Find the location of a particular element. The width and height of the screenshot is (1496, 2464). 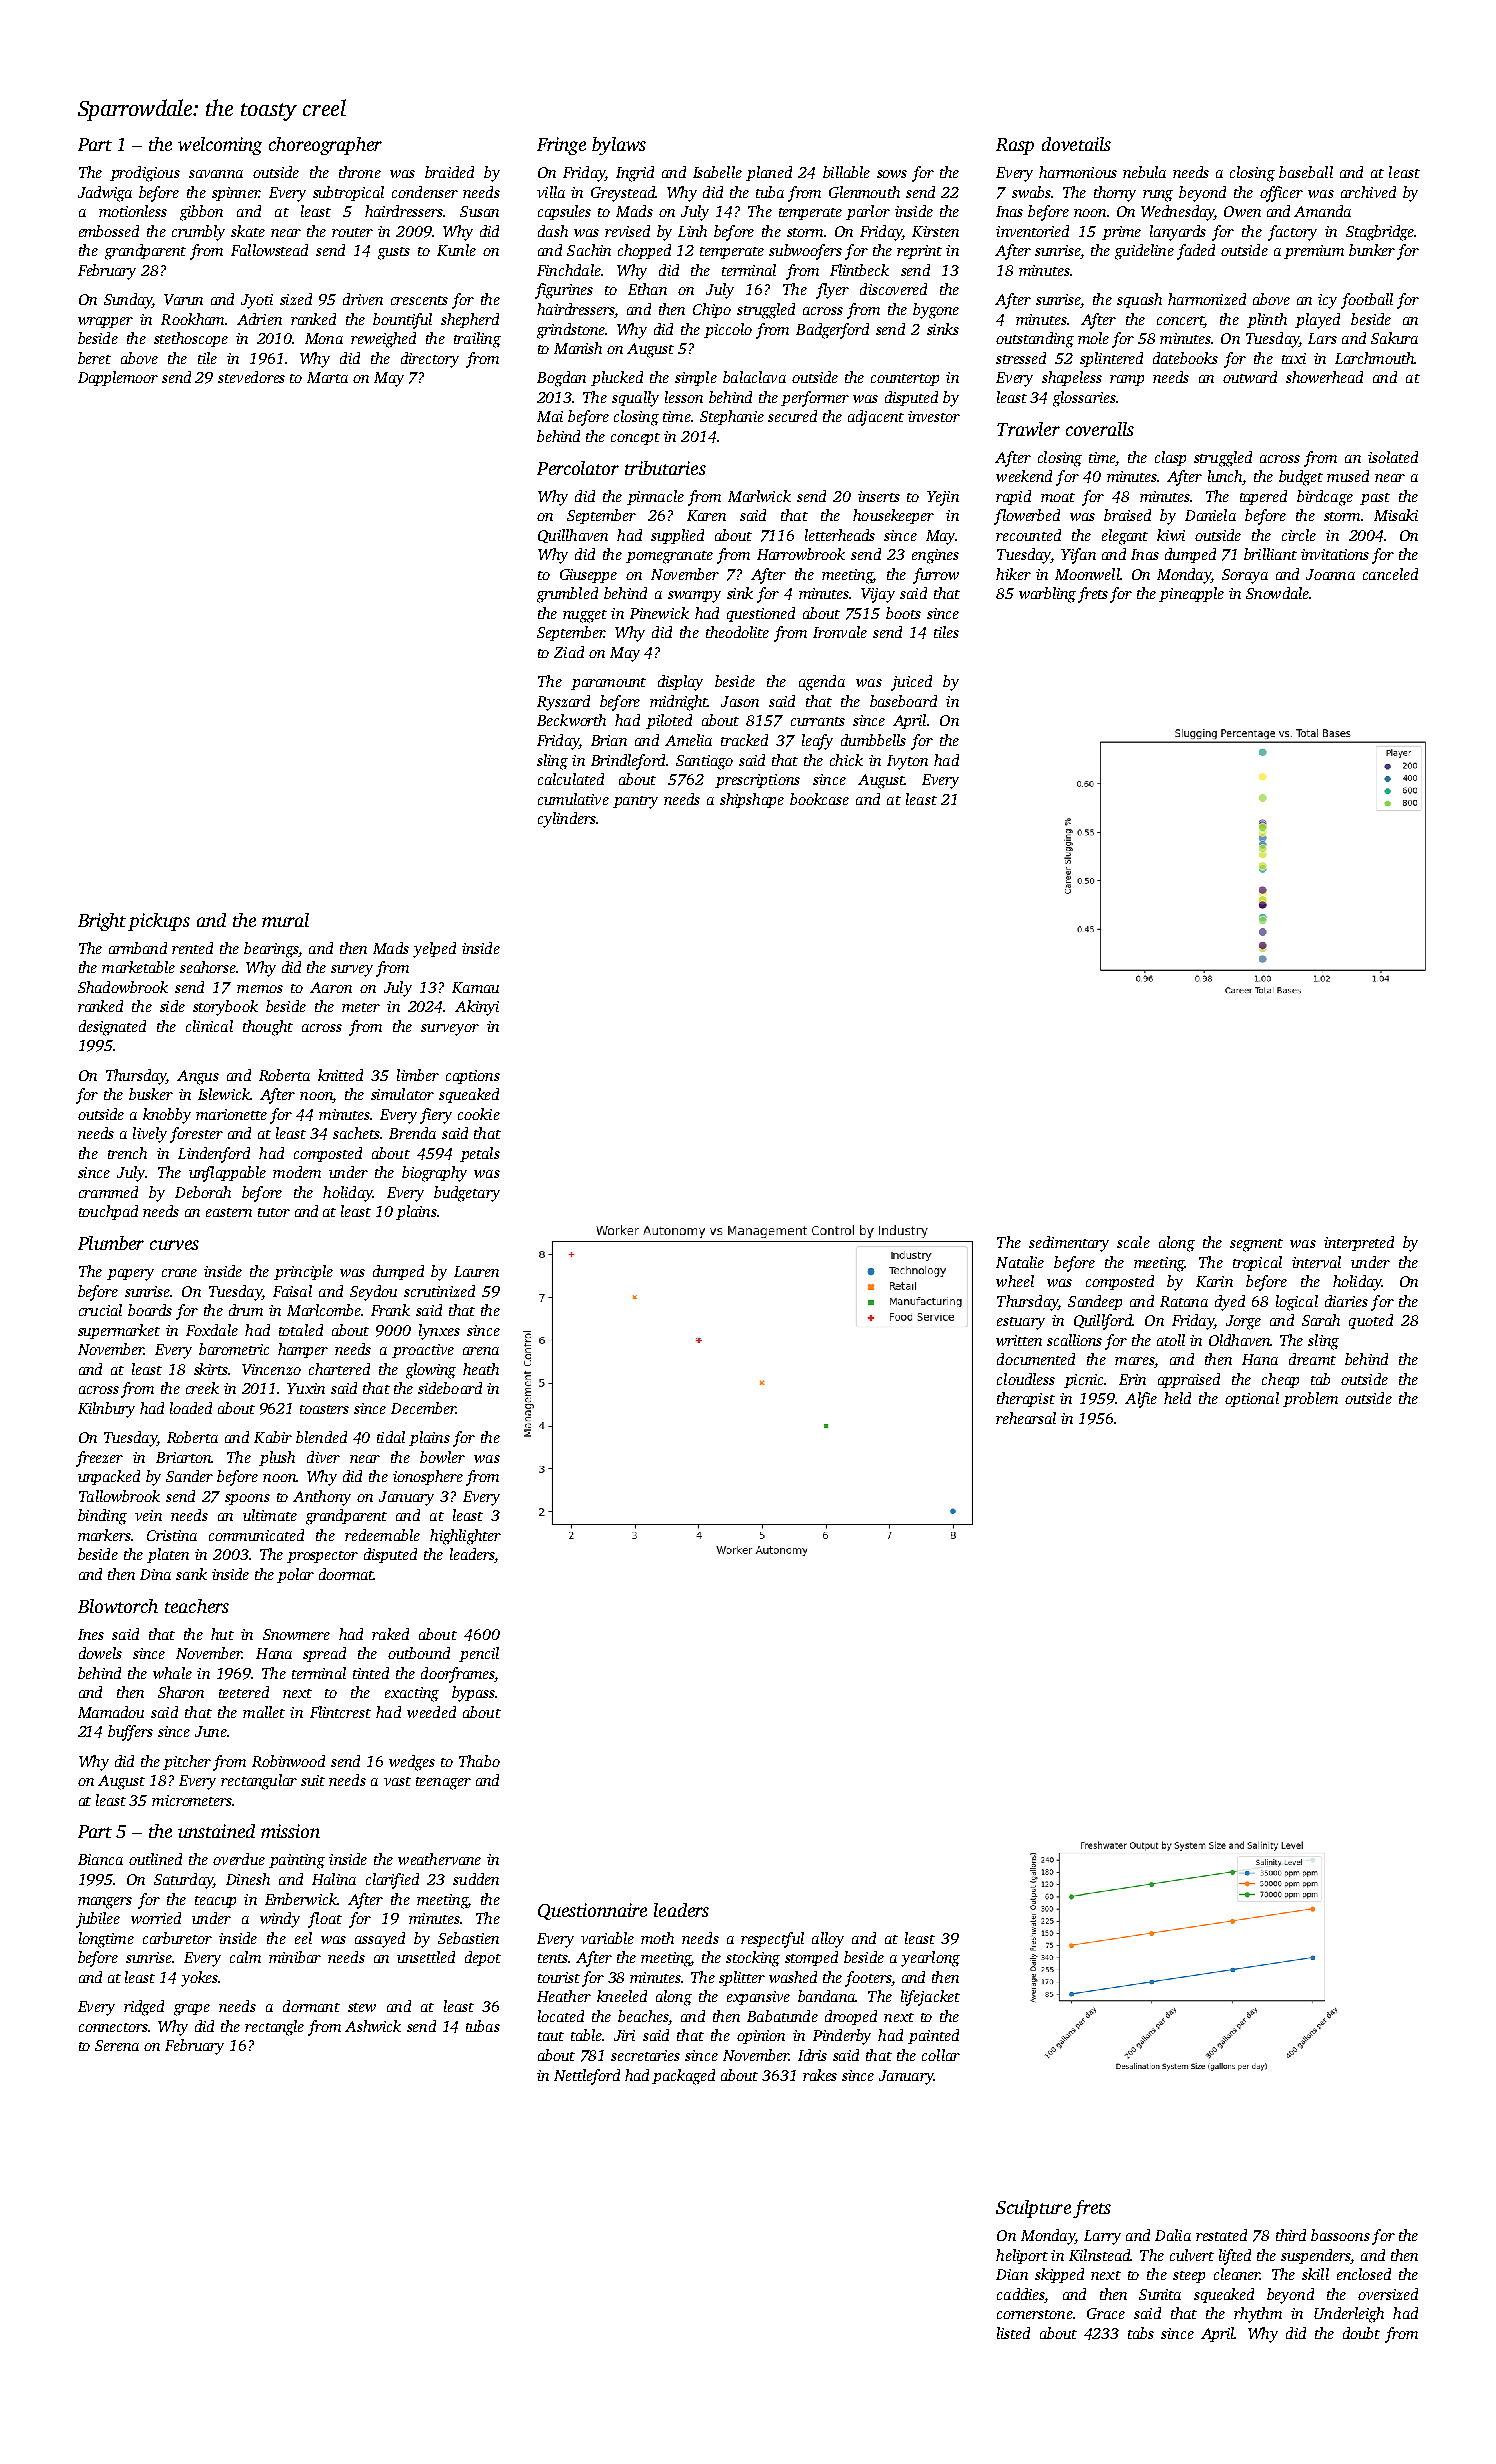

calculated is located at coordinates (571, 779).
